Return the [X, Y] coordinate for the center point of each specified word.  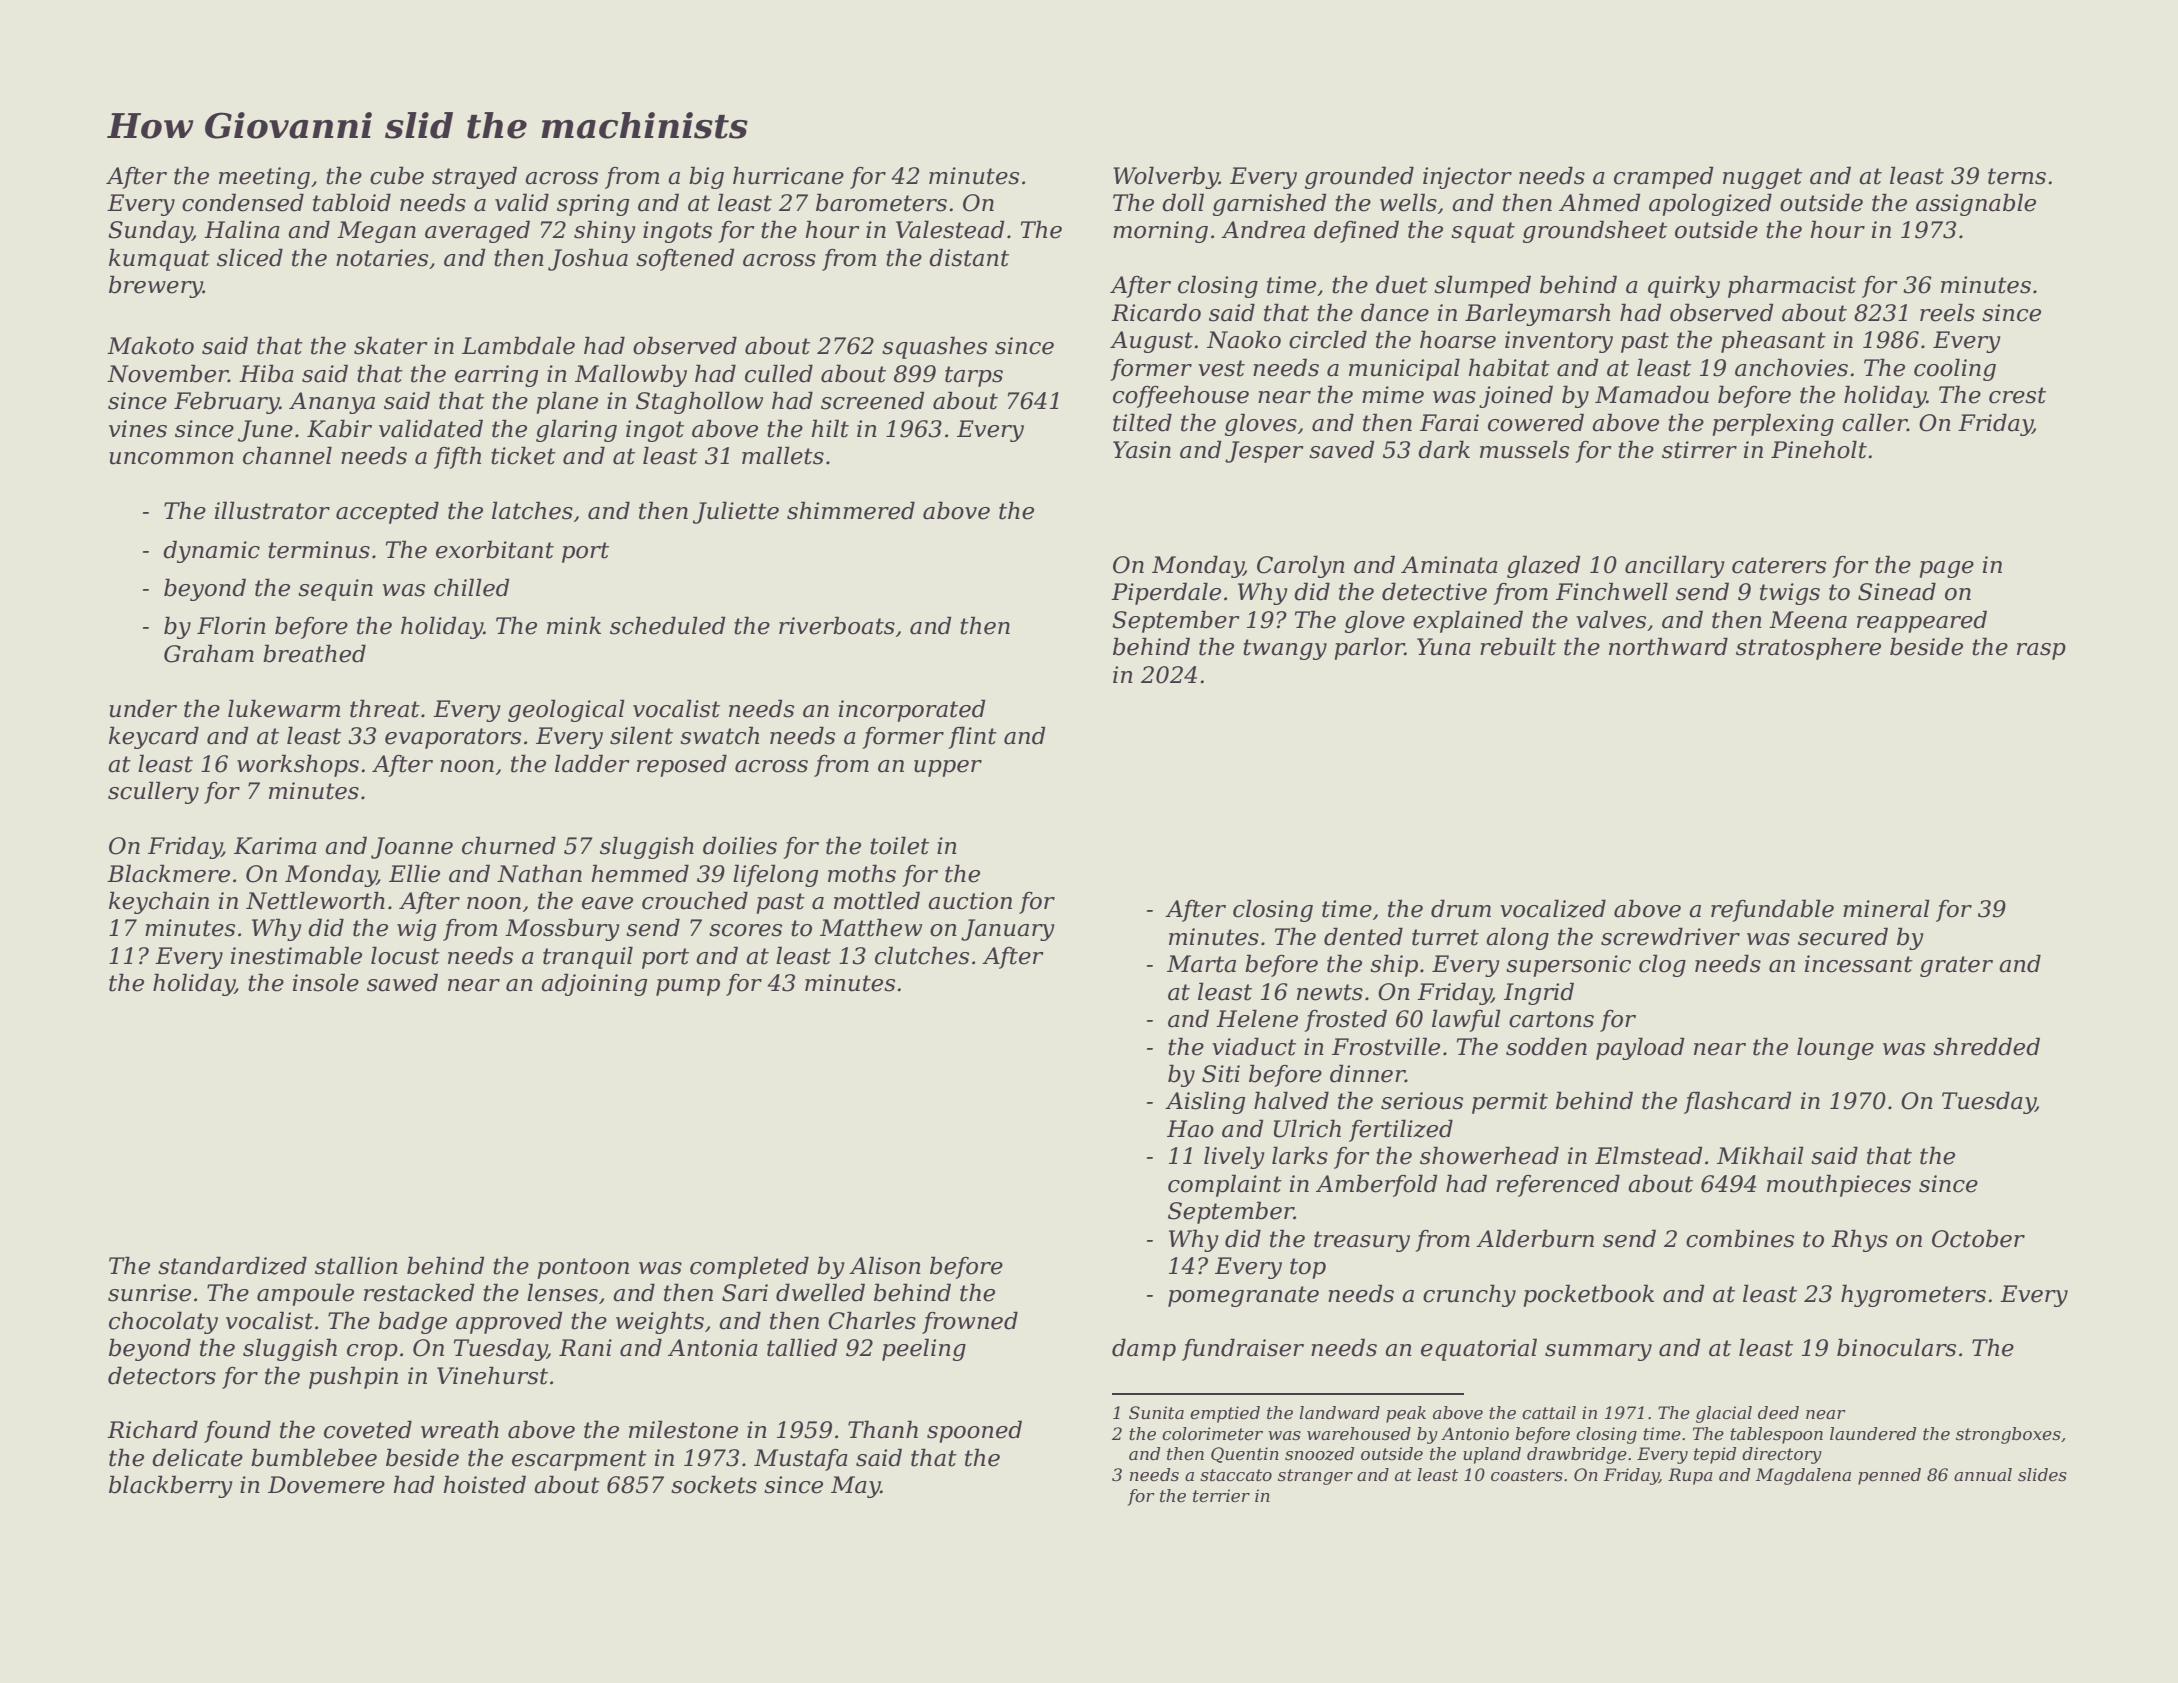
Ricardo [1156, 312]
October [1978, 1238]
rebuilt [1518, 646]
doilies [740, 845]
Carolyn [1301, 566]
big [706, 177]
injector [1467, 178]
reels [1947, 312]
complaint [1225, 1185]
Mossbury [562, 929]
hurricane [788, 175]
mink [574, 625]
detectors [162, 1375]
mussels [1524, 449]
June [265, 431]
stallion [356, 1265]
